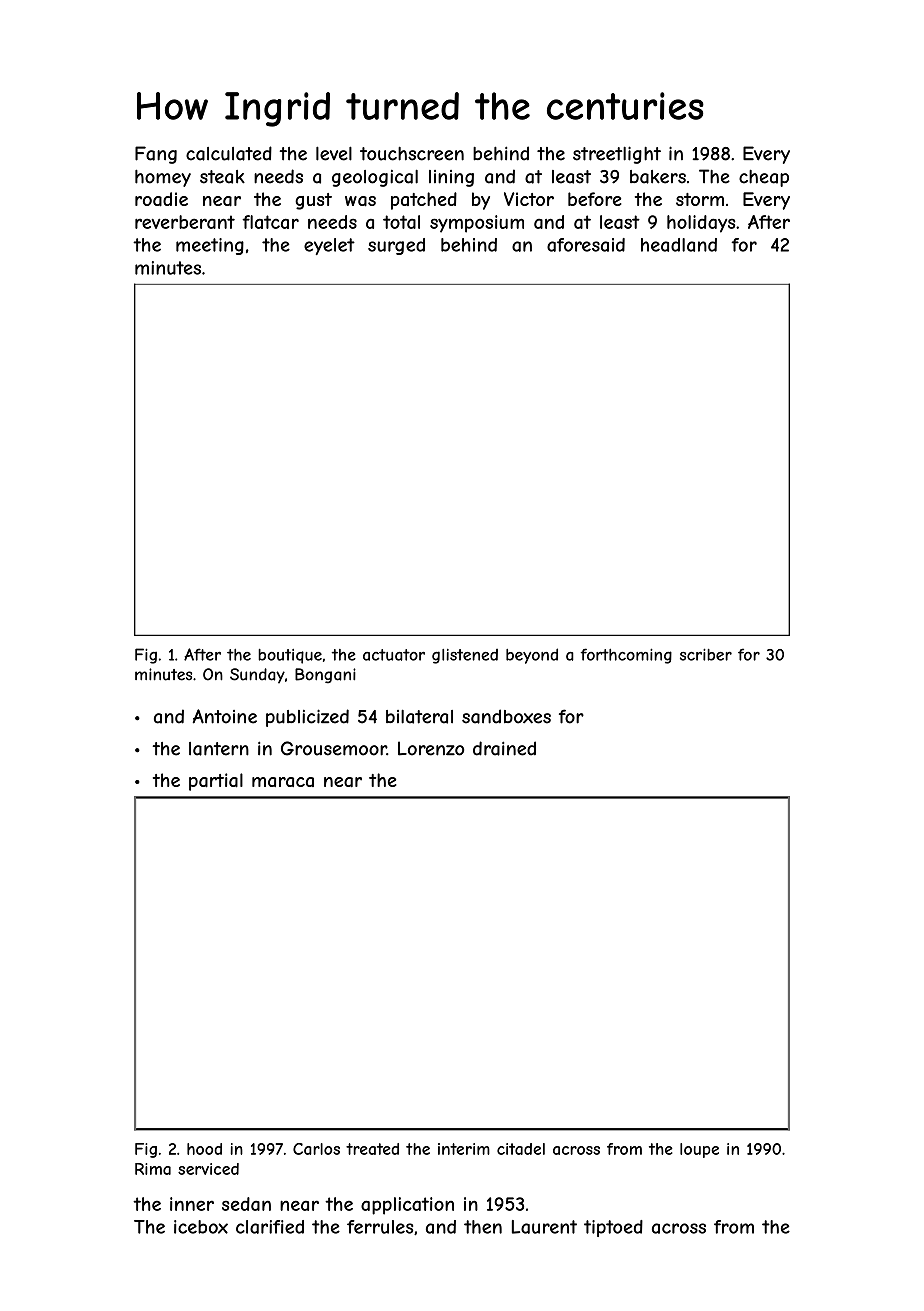 The image size is (924, 1311). Describe the element at coordinates (701, 224) in the page. I see `holidays` at that location.
